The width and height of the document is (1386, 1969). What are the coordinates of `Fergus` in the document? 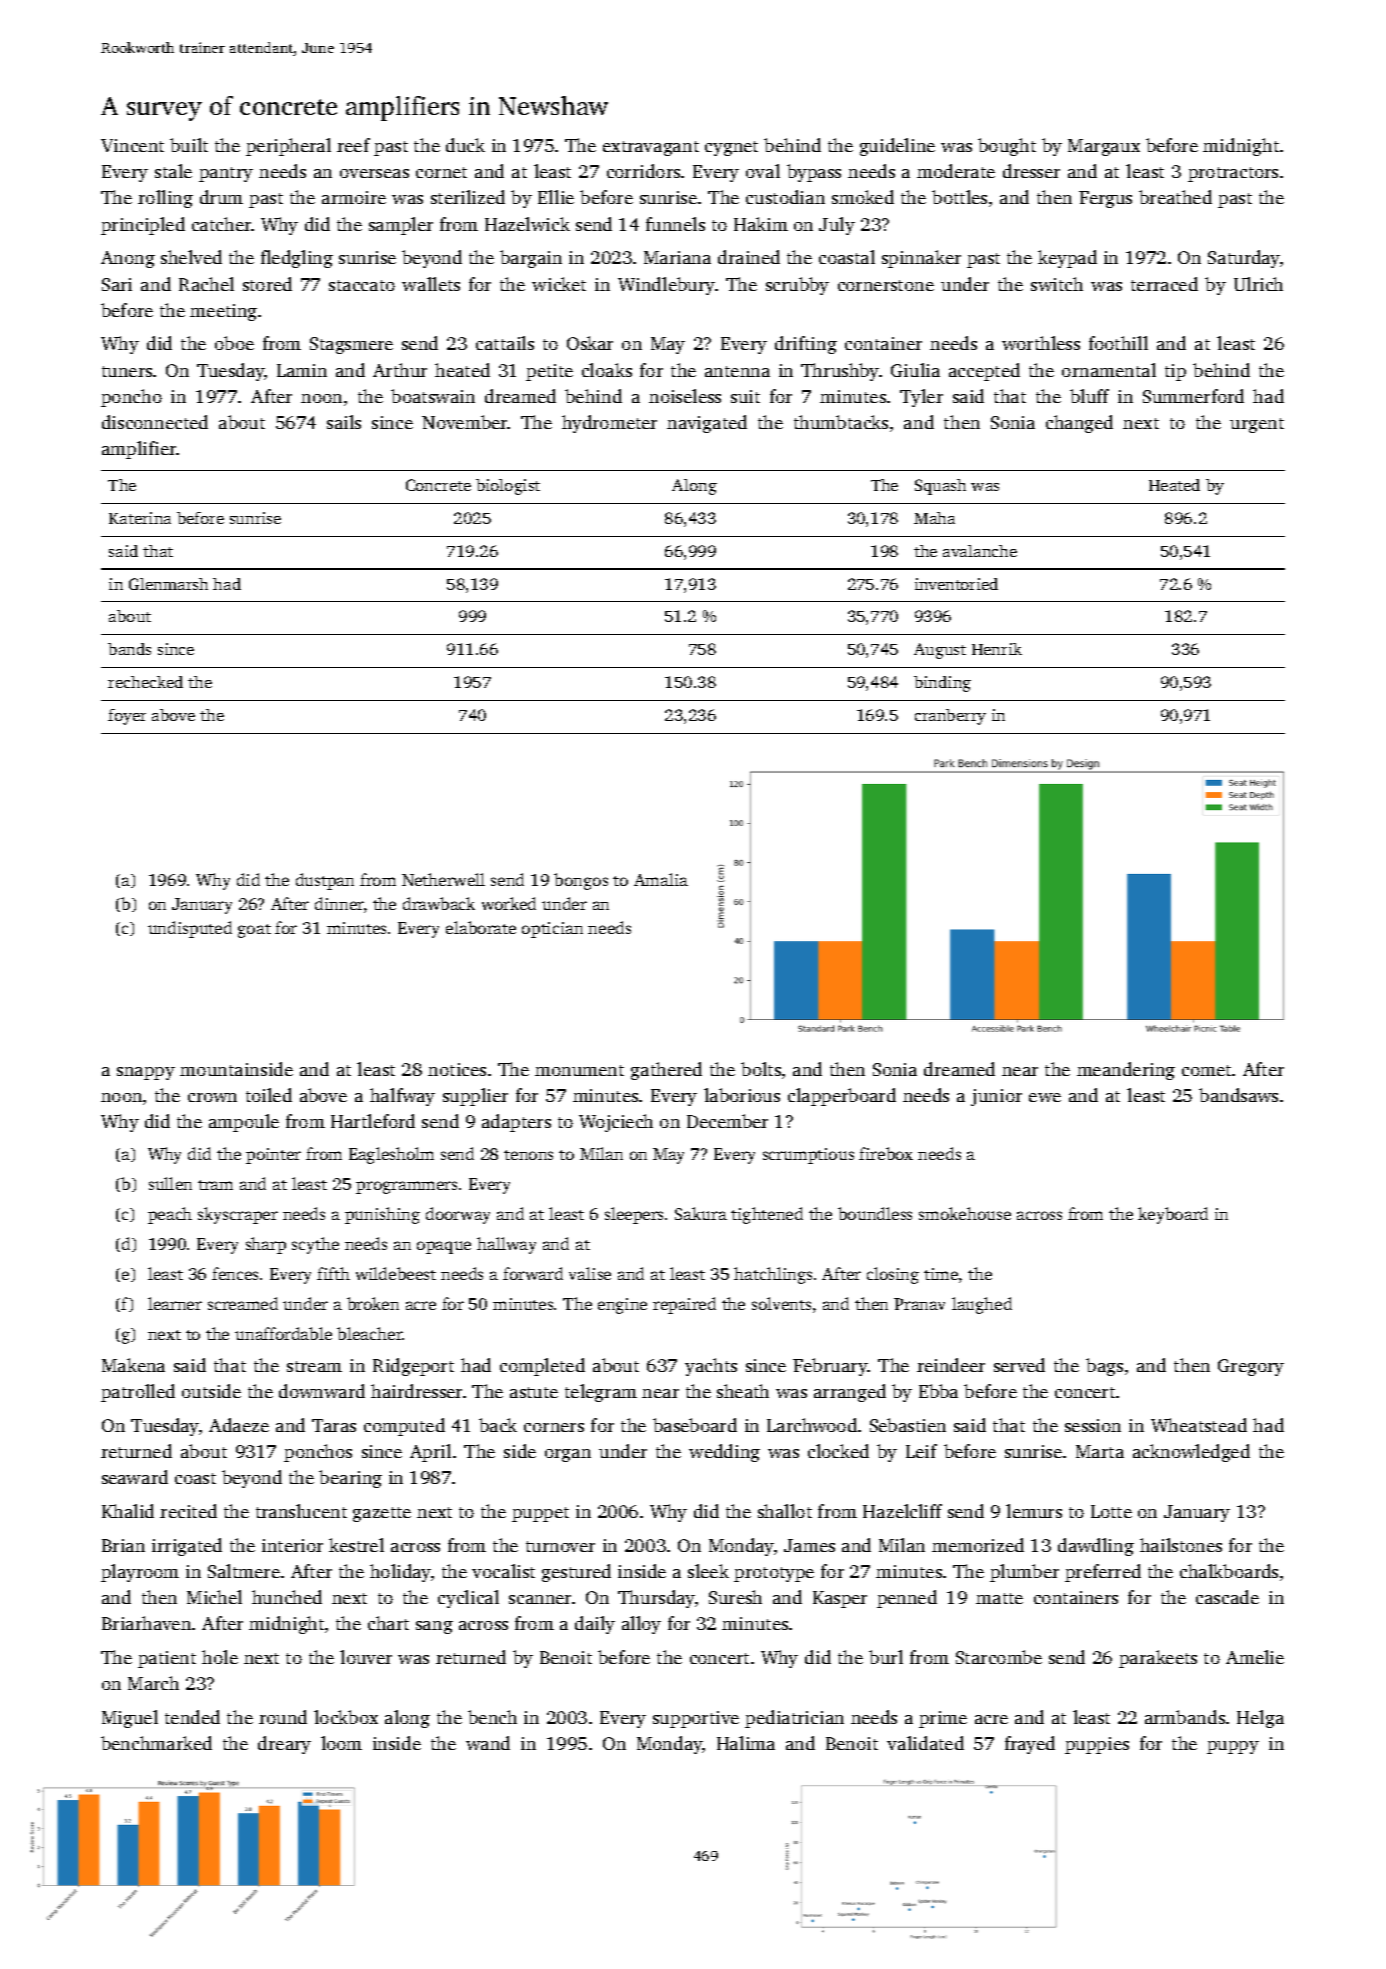 It's located at (1105, 199).
